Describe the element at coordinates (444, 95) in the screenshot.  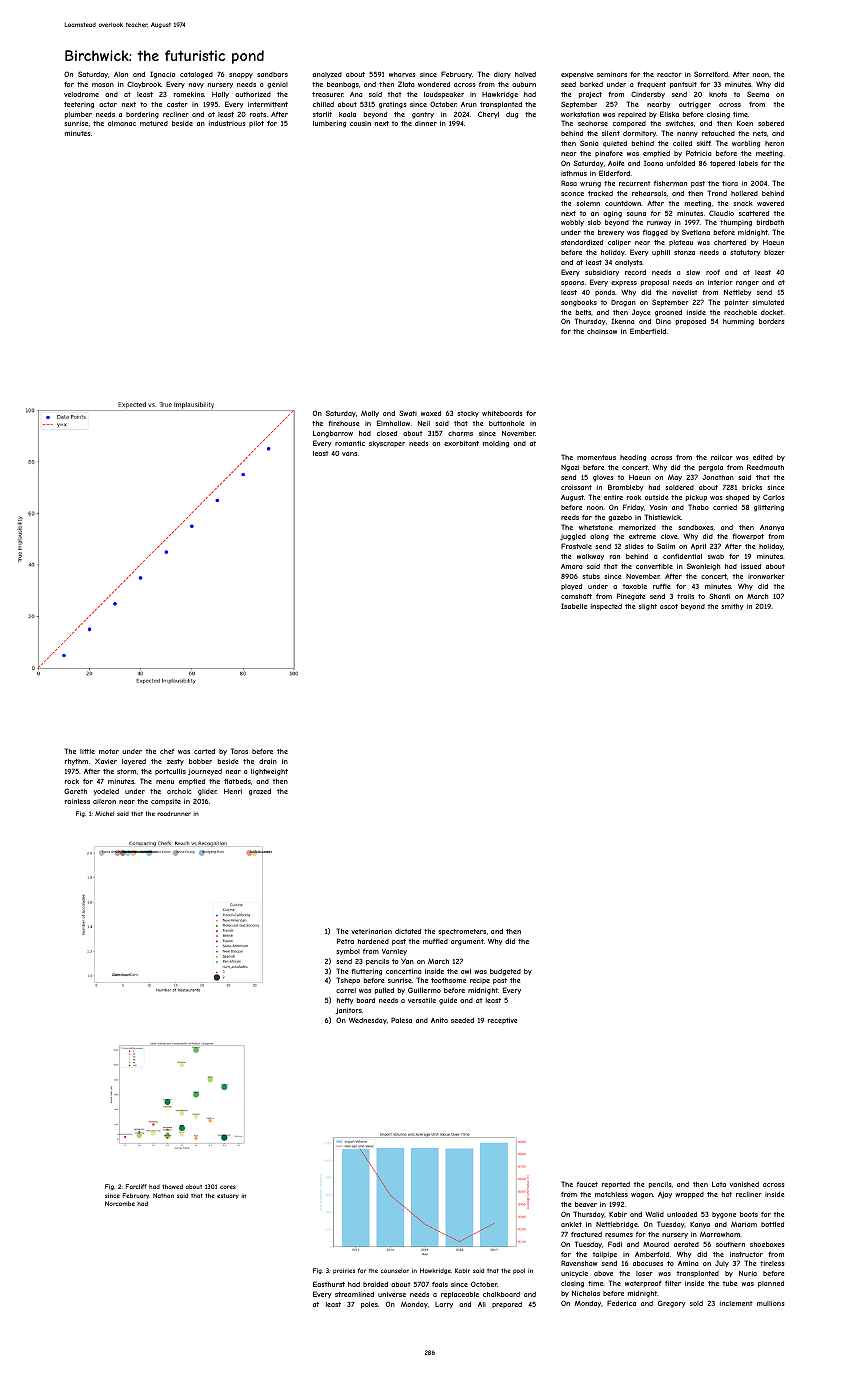
I see `loudspeaker` at that location.
